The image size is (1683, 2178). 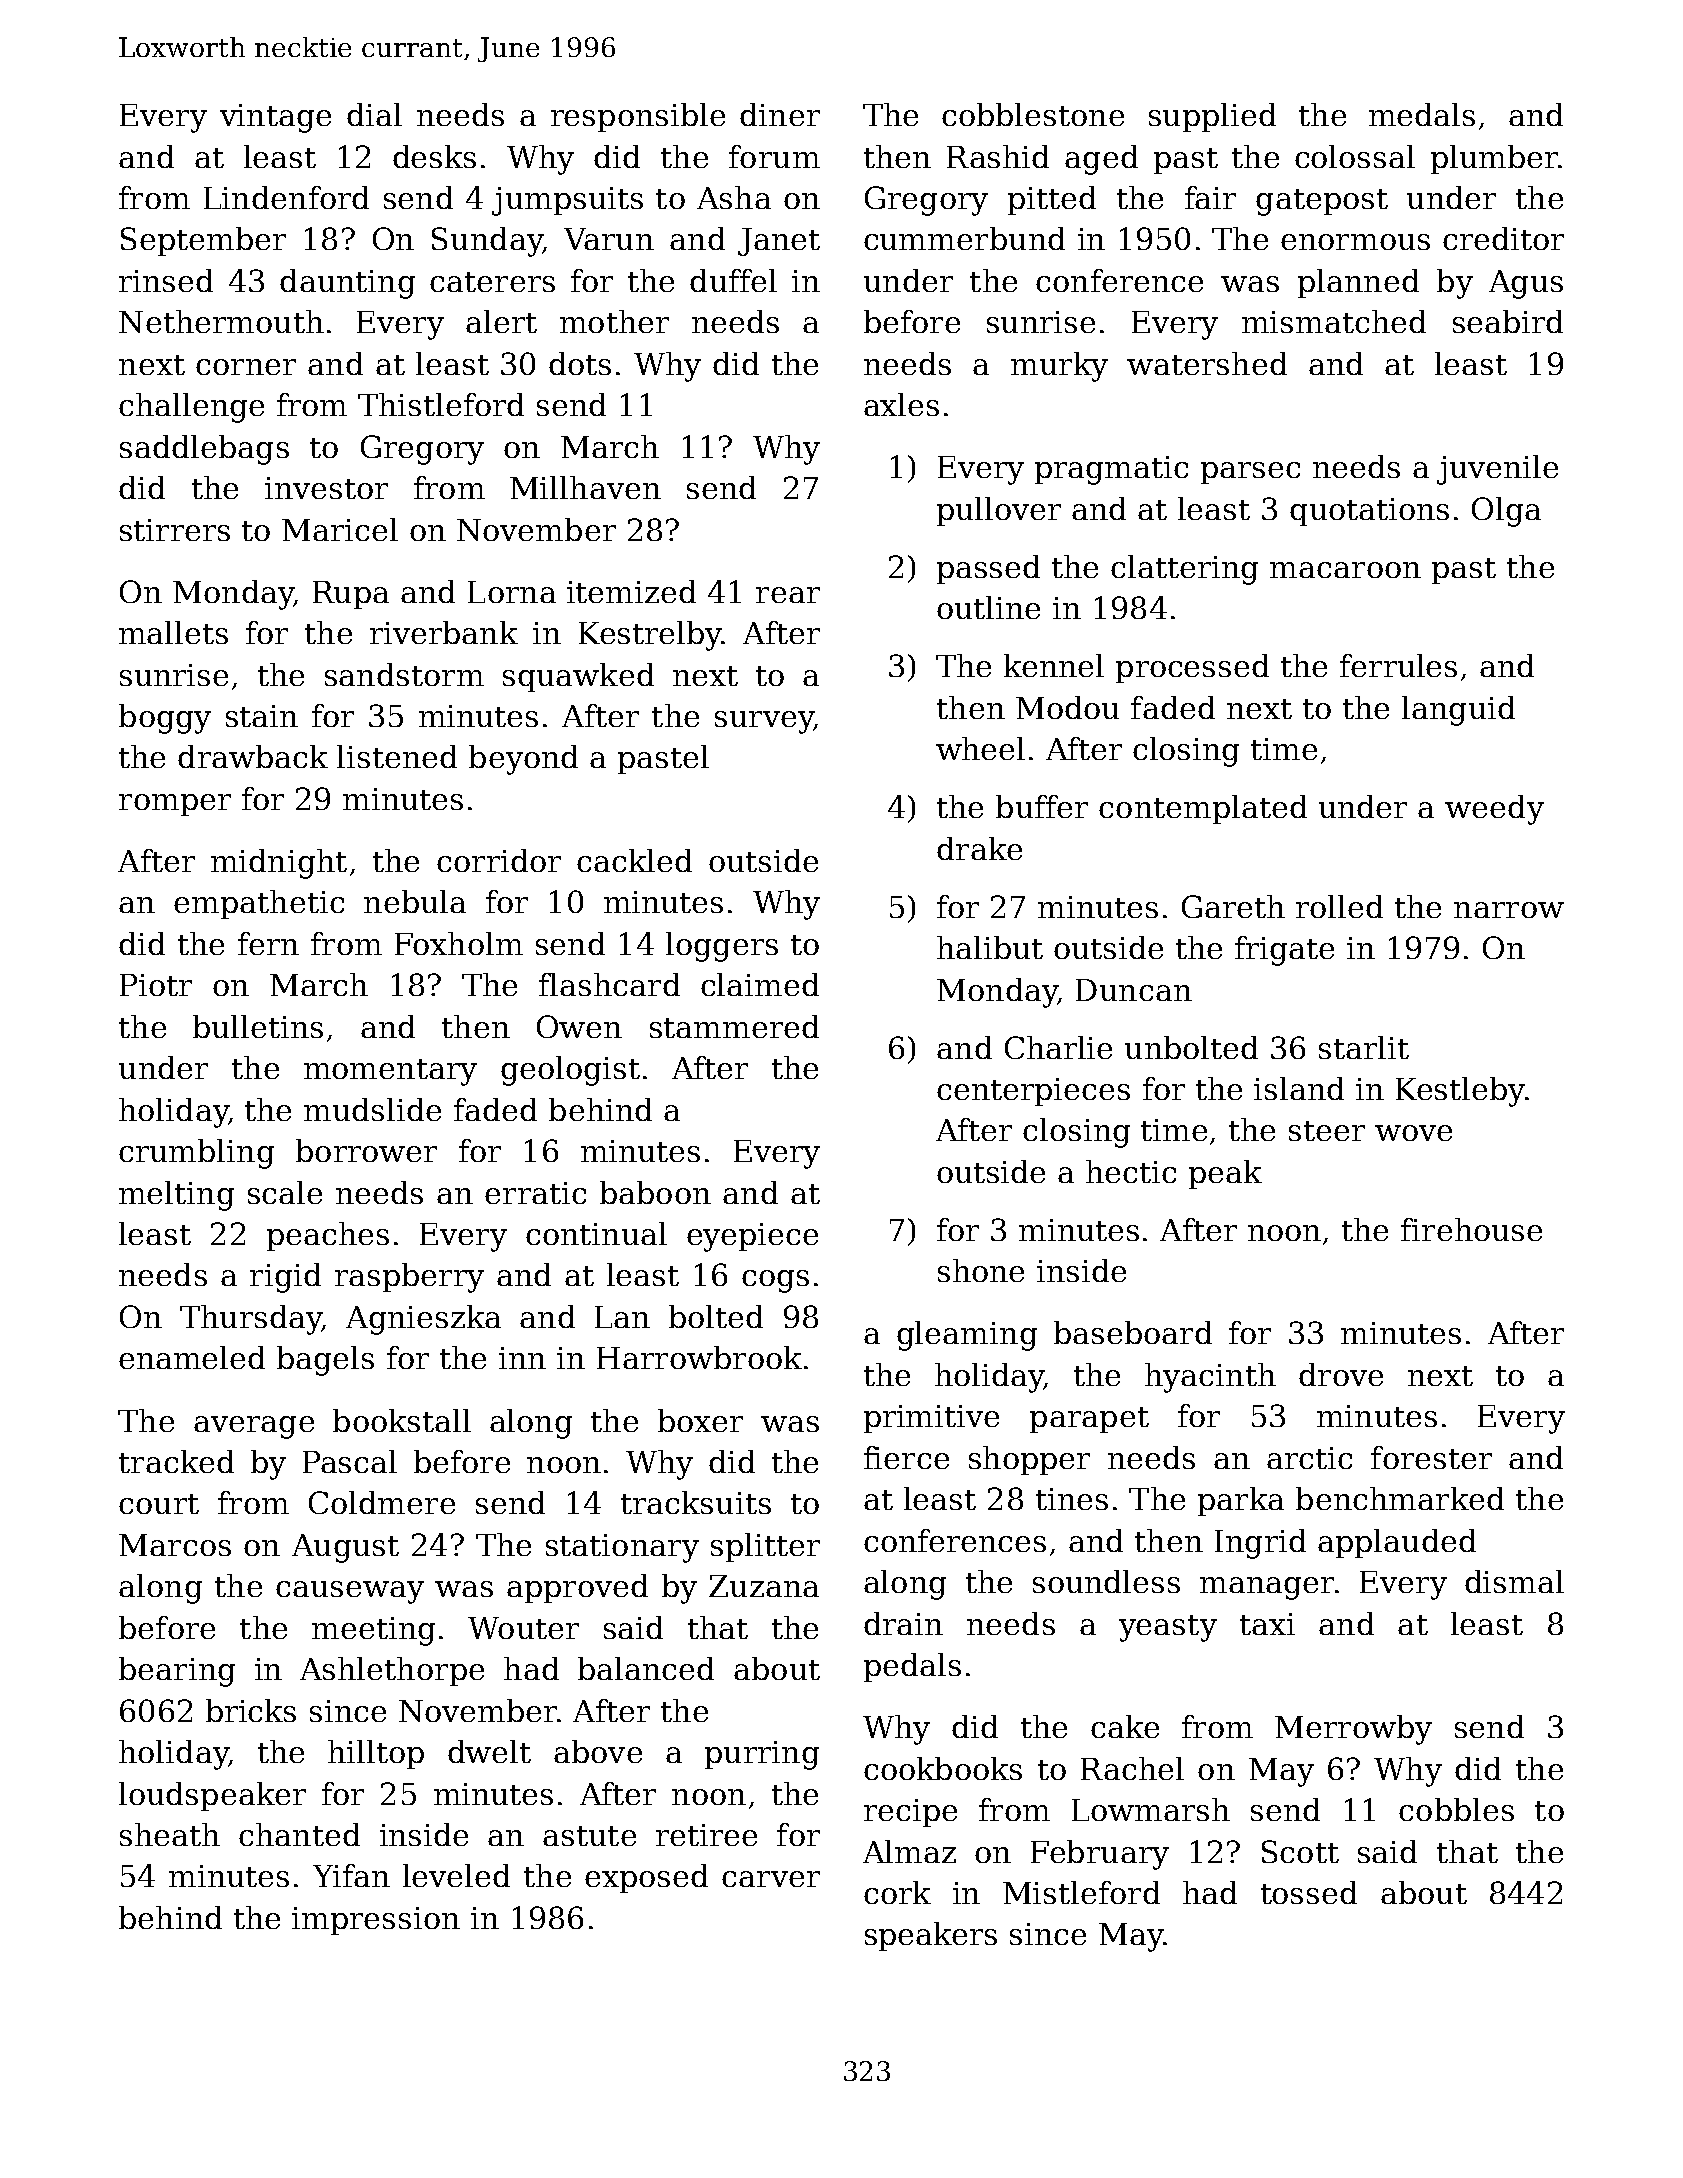 I want to click on impression, so click(x=376, y=1921).
